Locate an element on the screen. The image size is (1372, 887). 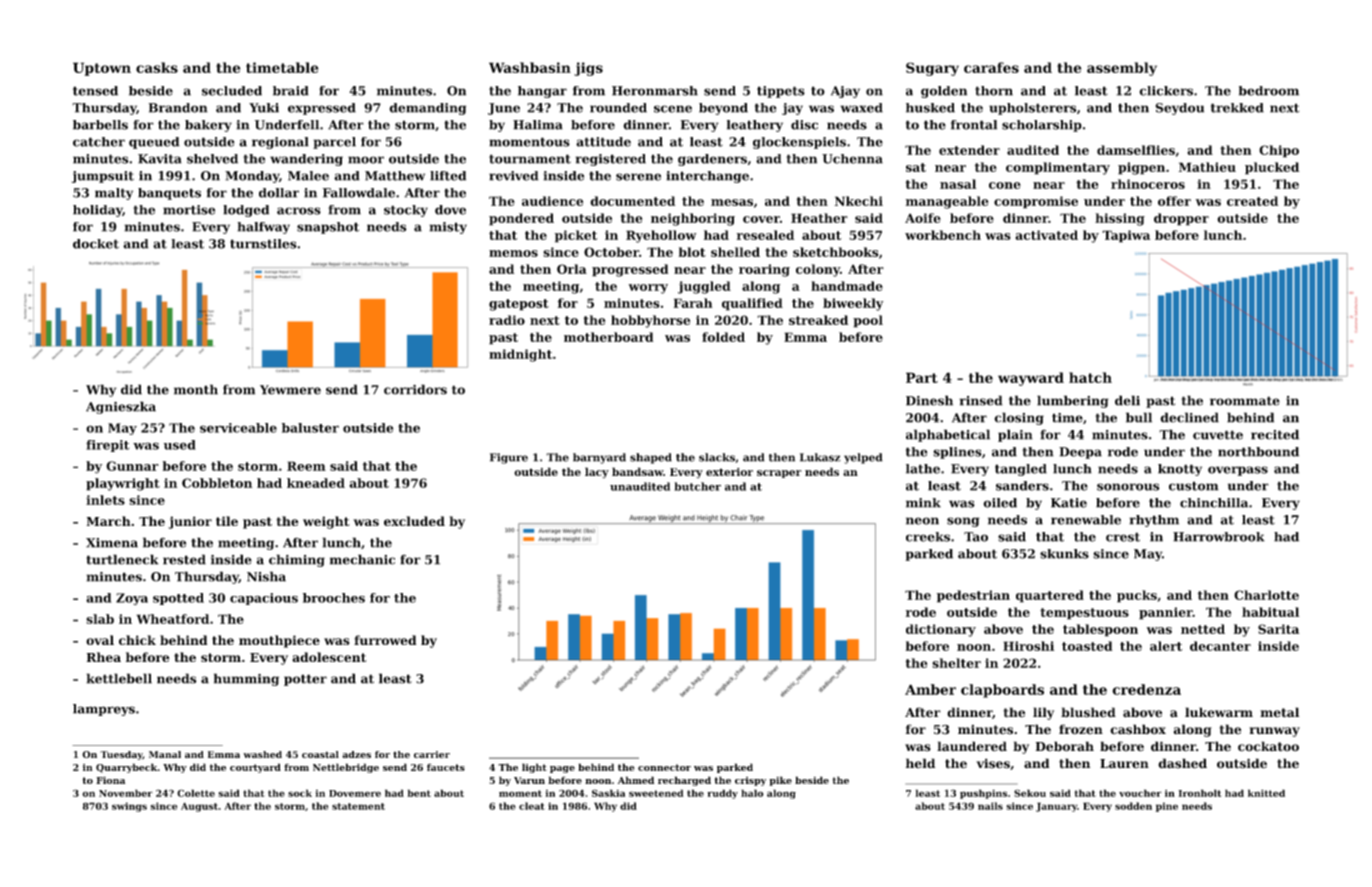
assembly is located at coordinates (1122, 69).
